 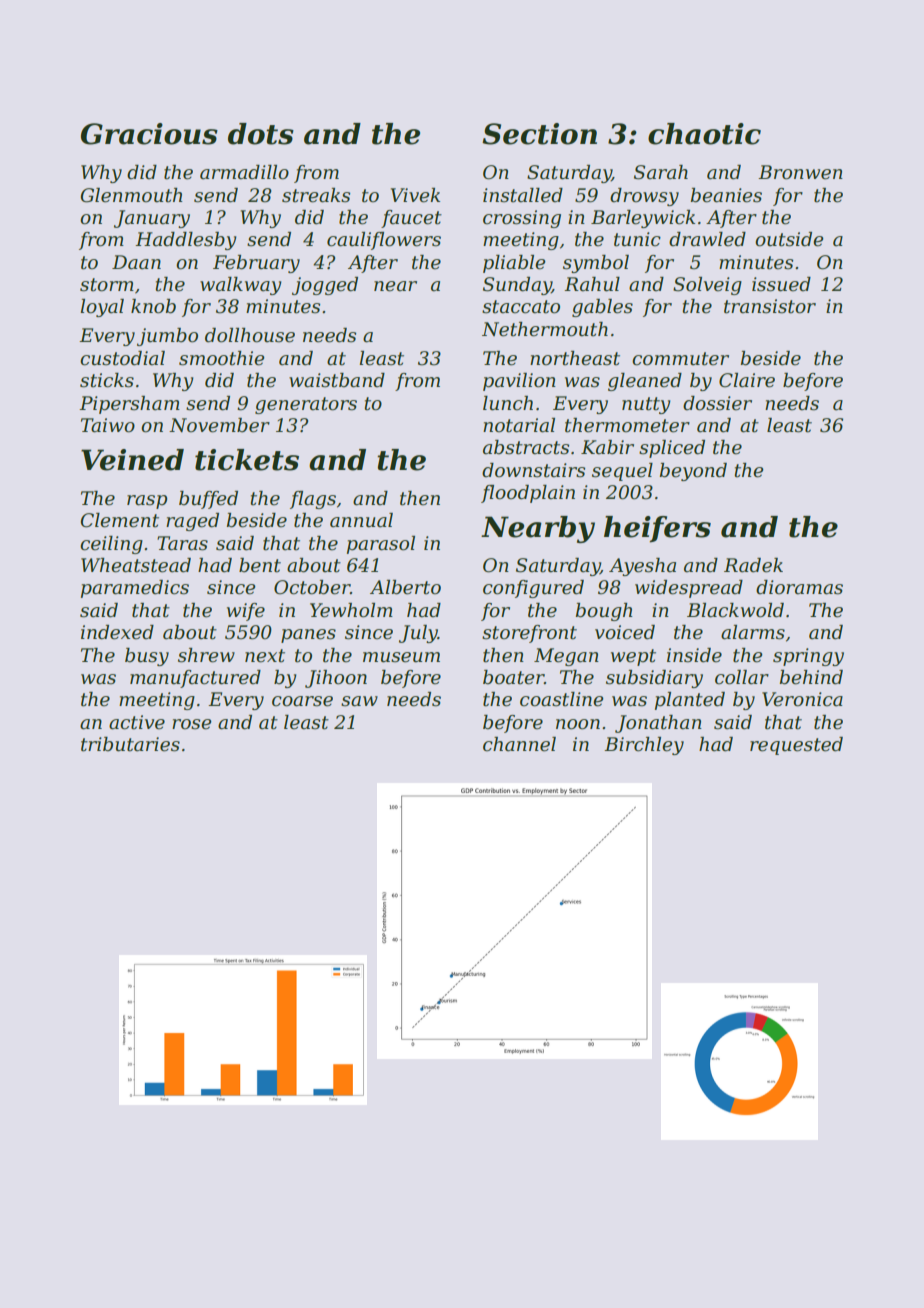 What do you see at coordinates (261, 134) in the document?
I see `dots` at bounding box center [261, 134].
